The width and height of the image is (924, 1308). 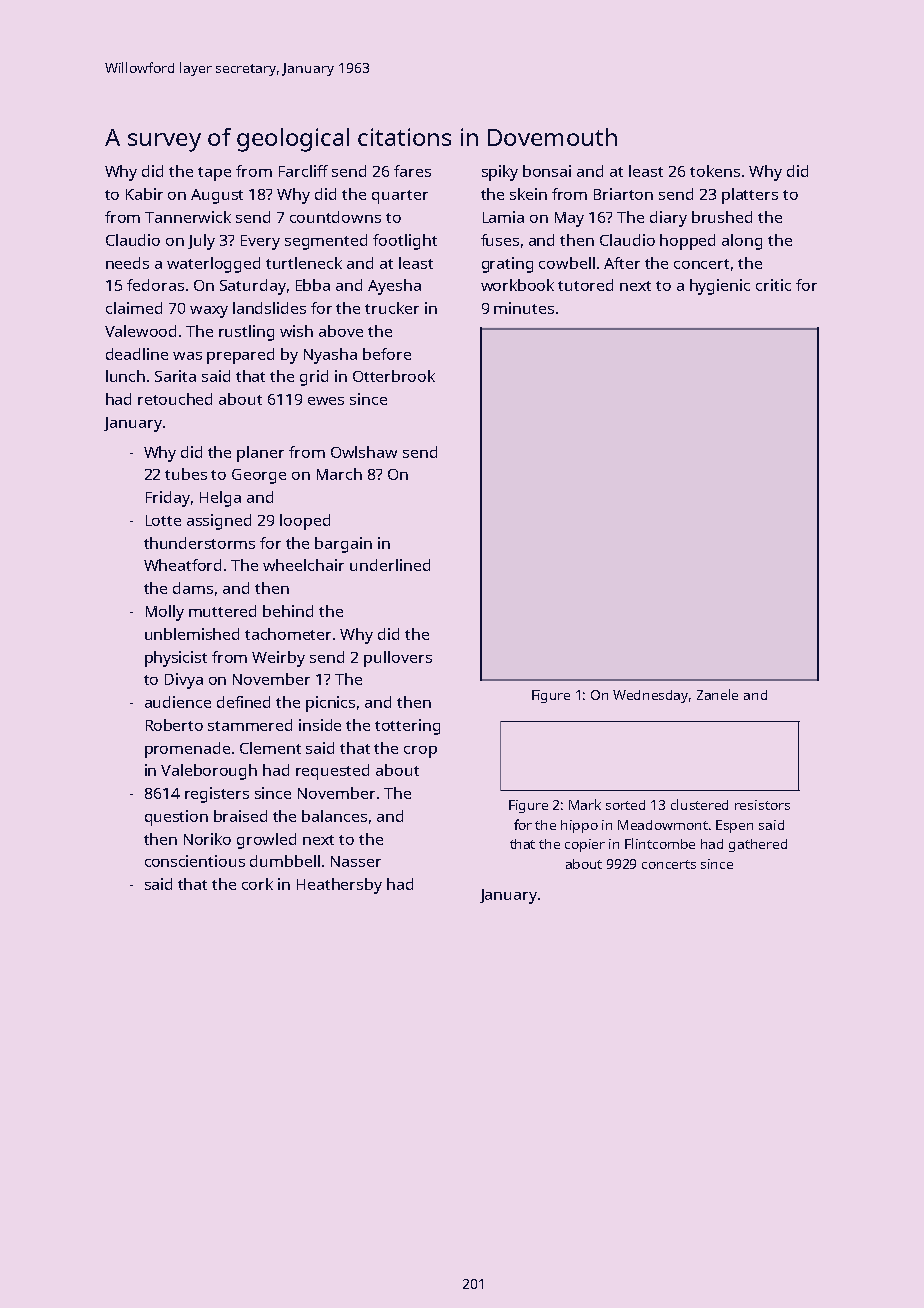 I want to click on Lamia, so click(x=503, y=217).
